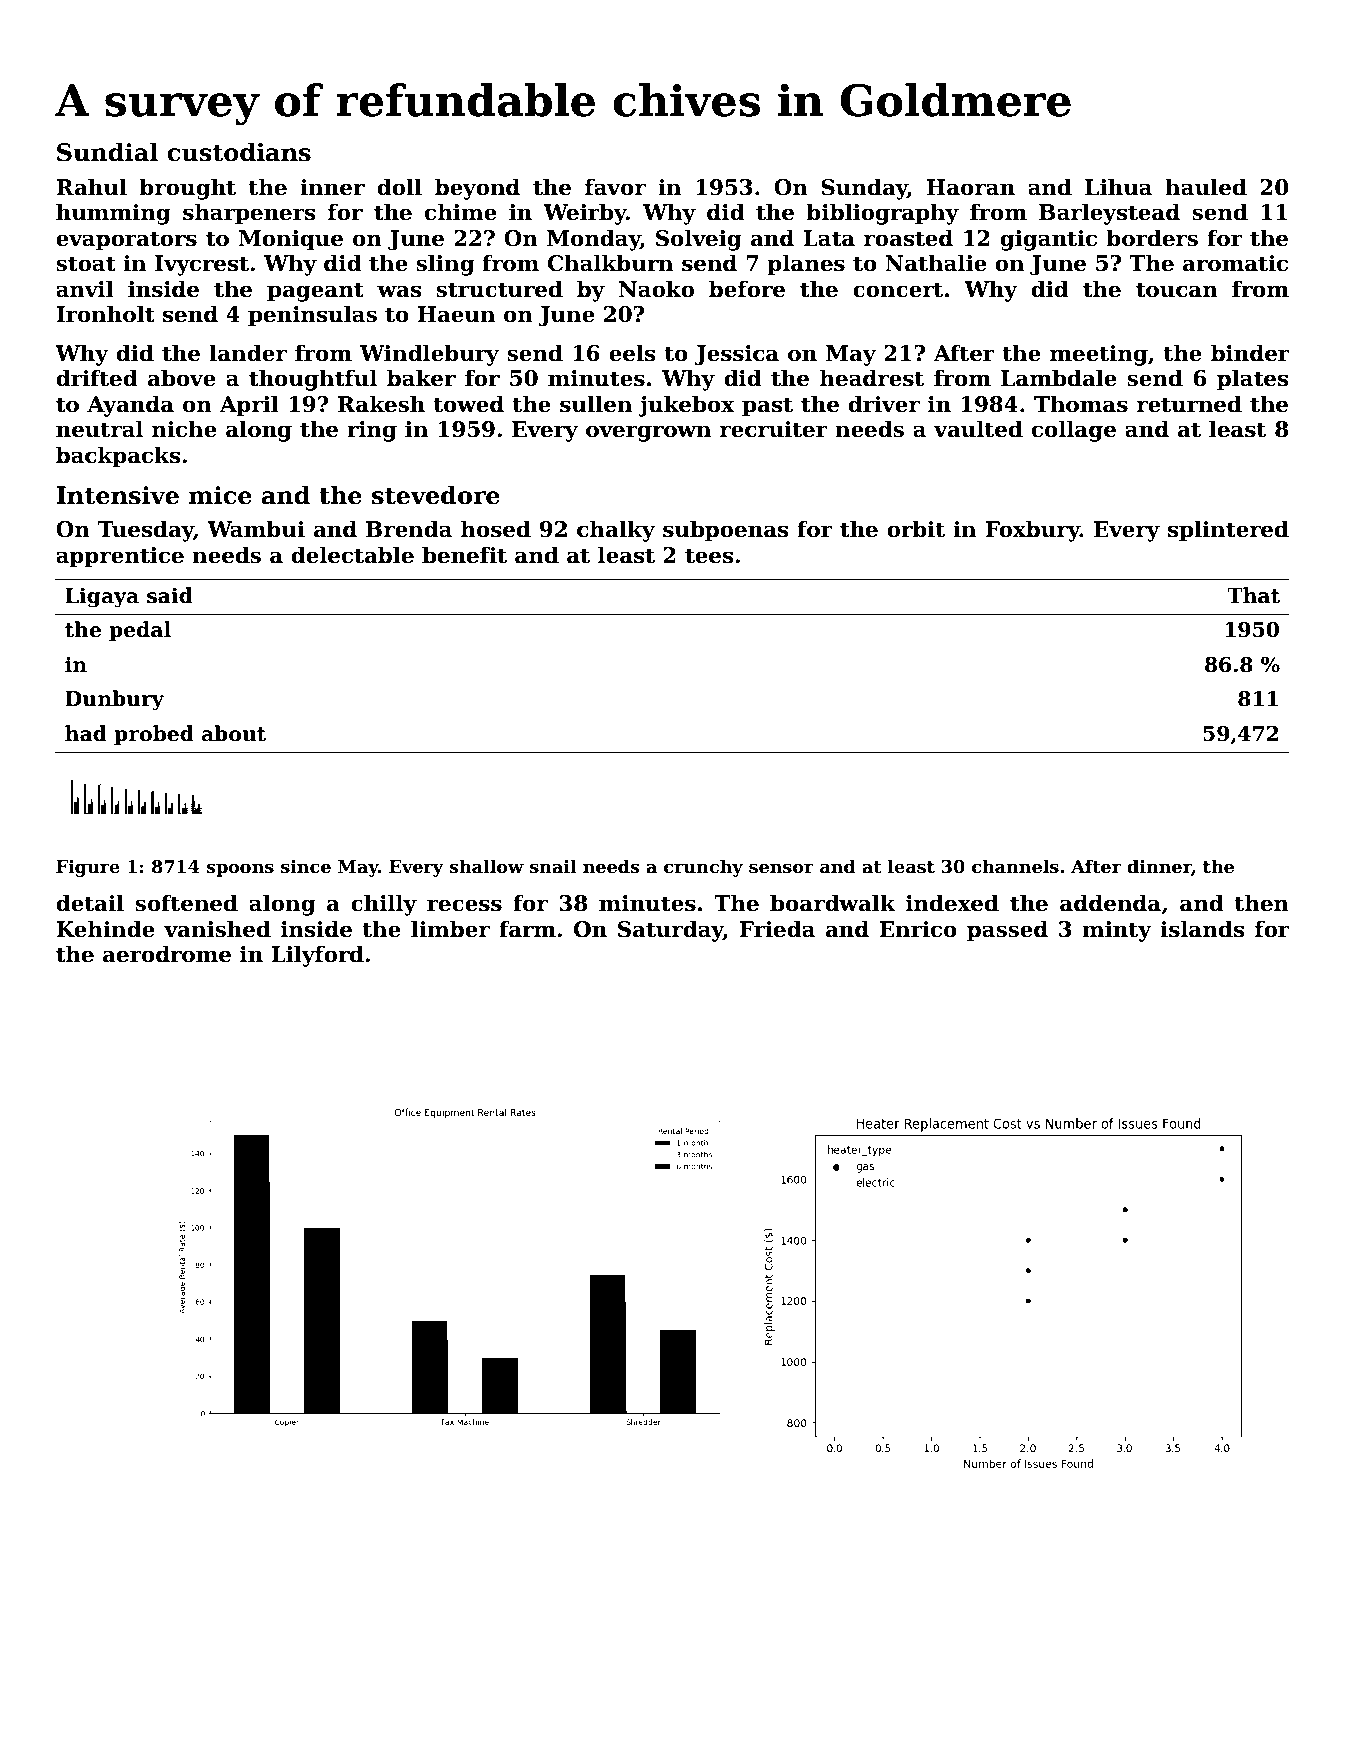  Describe the element at coordinates (726, 531) in the page. I see `subpoenas` at that location.
